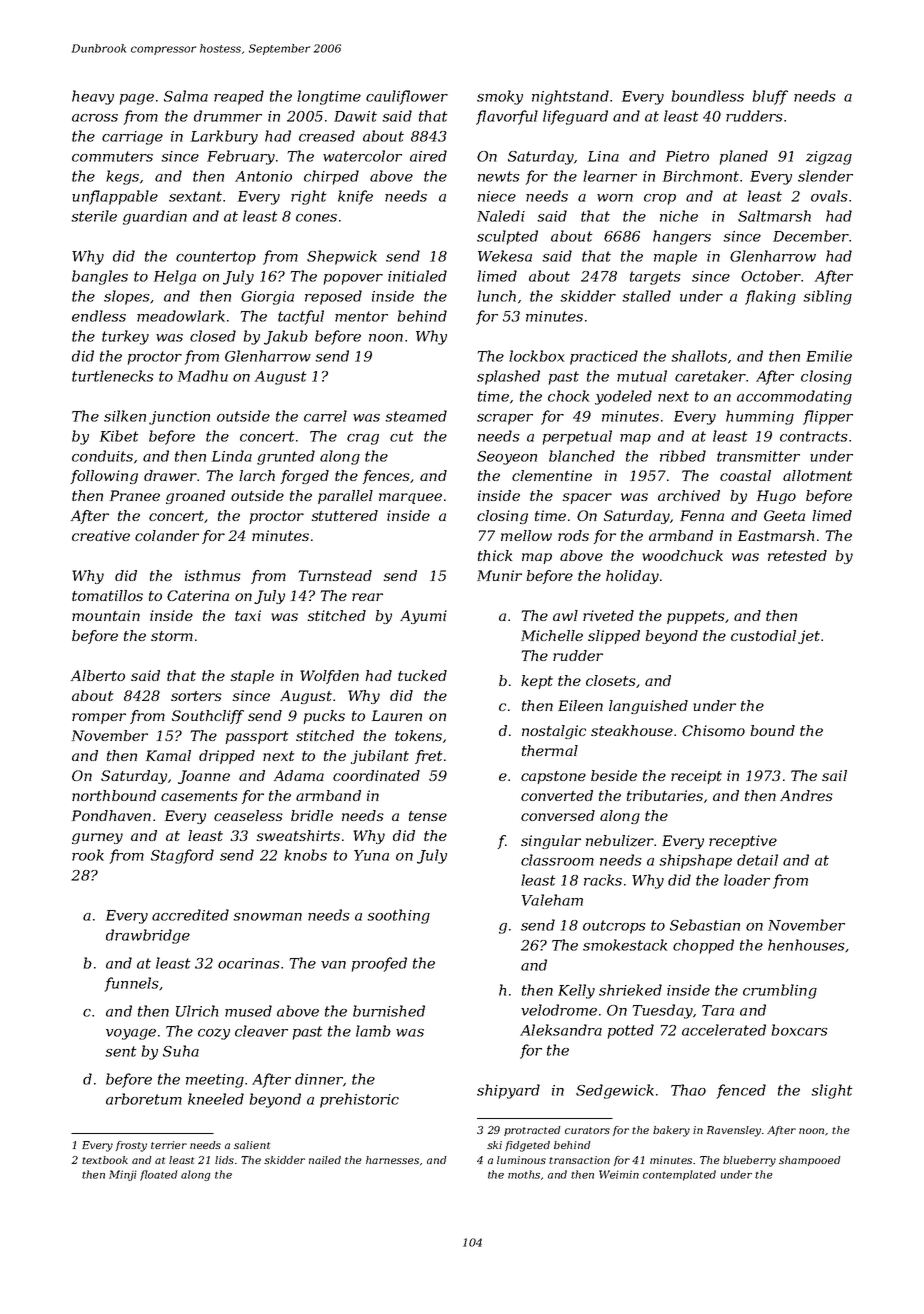 Image resolution: width=924 pixels, height=1314 pixels. Describe the element at coordinates (158, 1175) in the screenshot. I see `floated` at that location.
